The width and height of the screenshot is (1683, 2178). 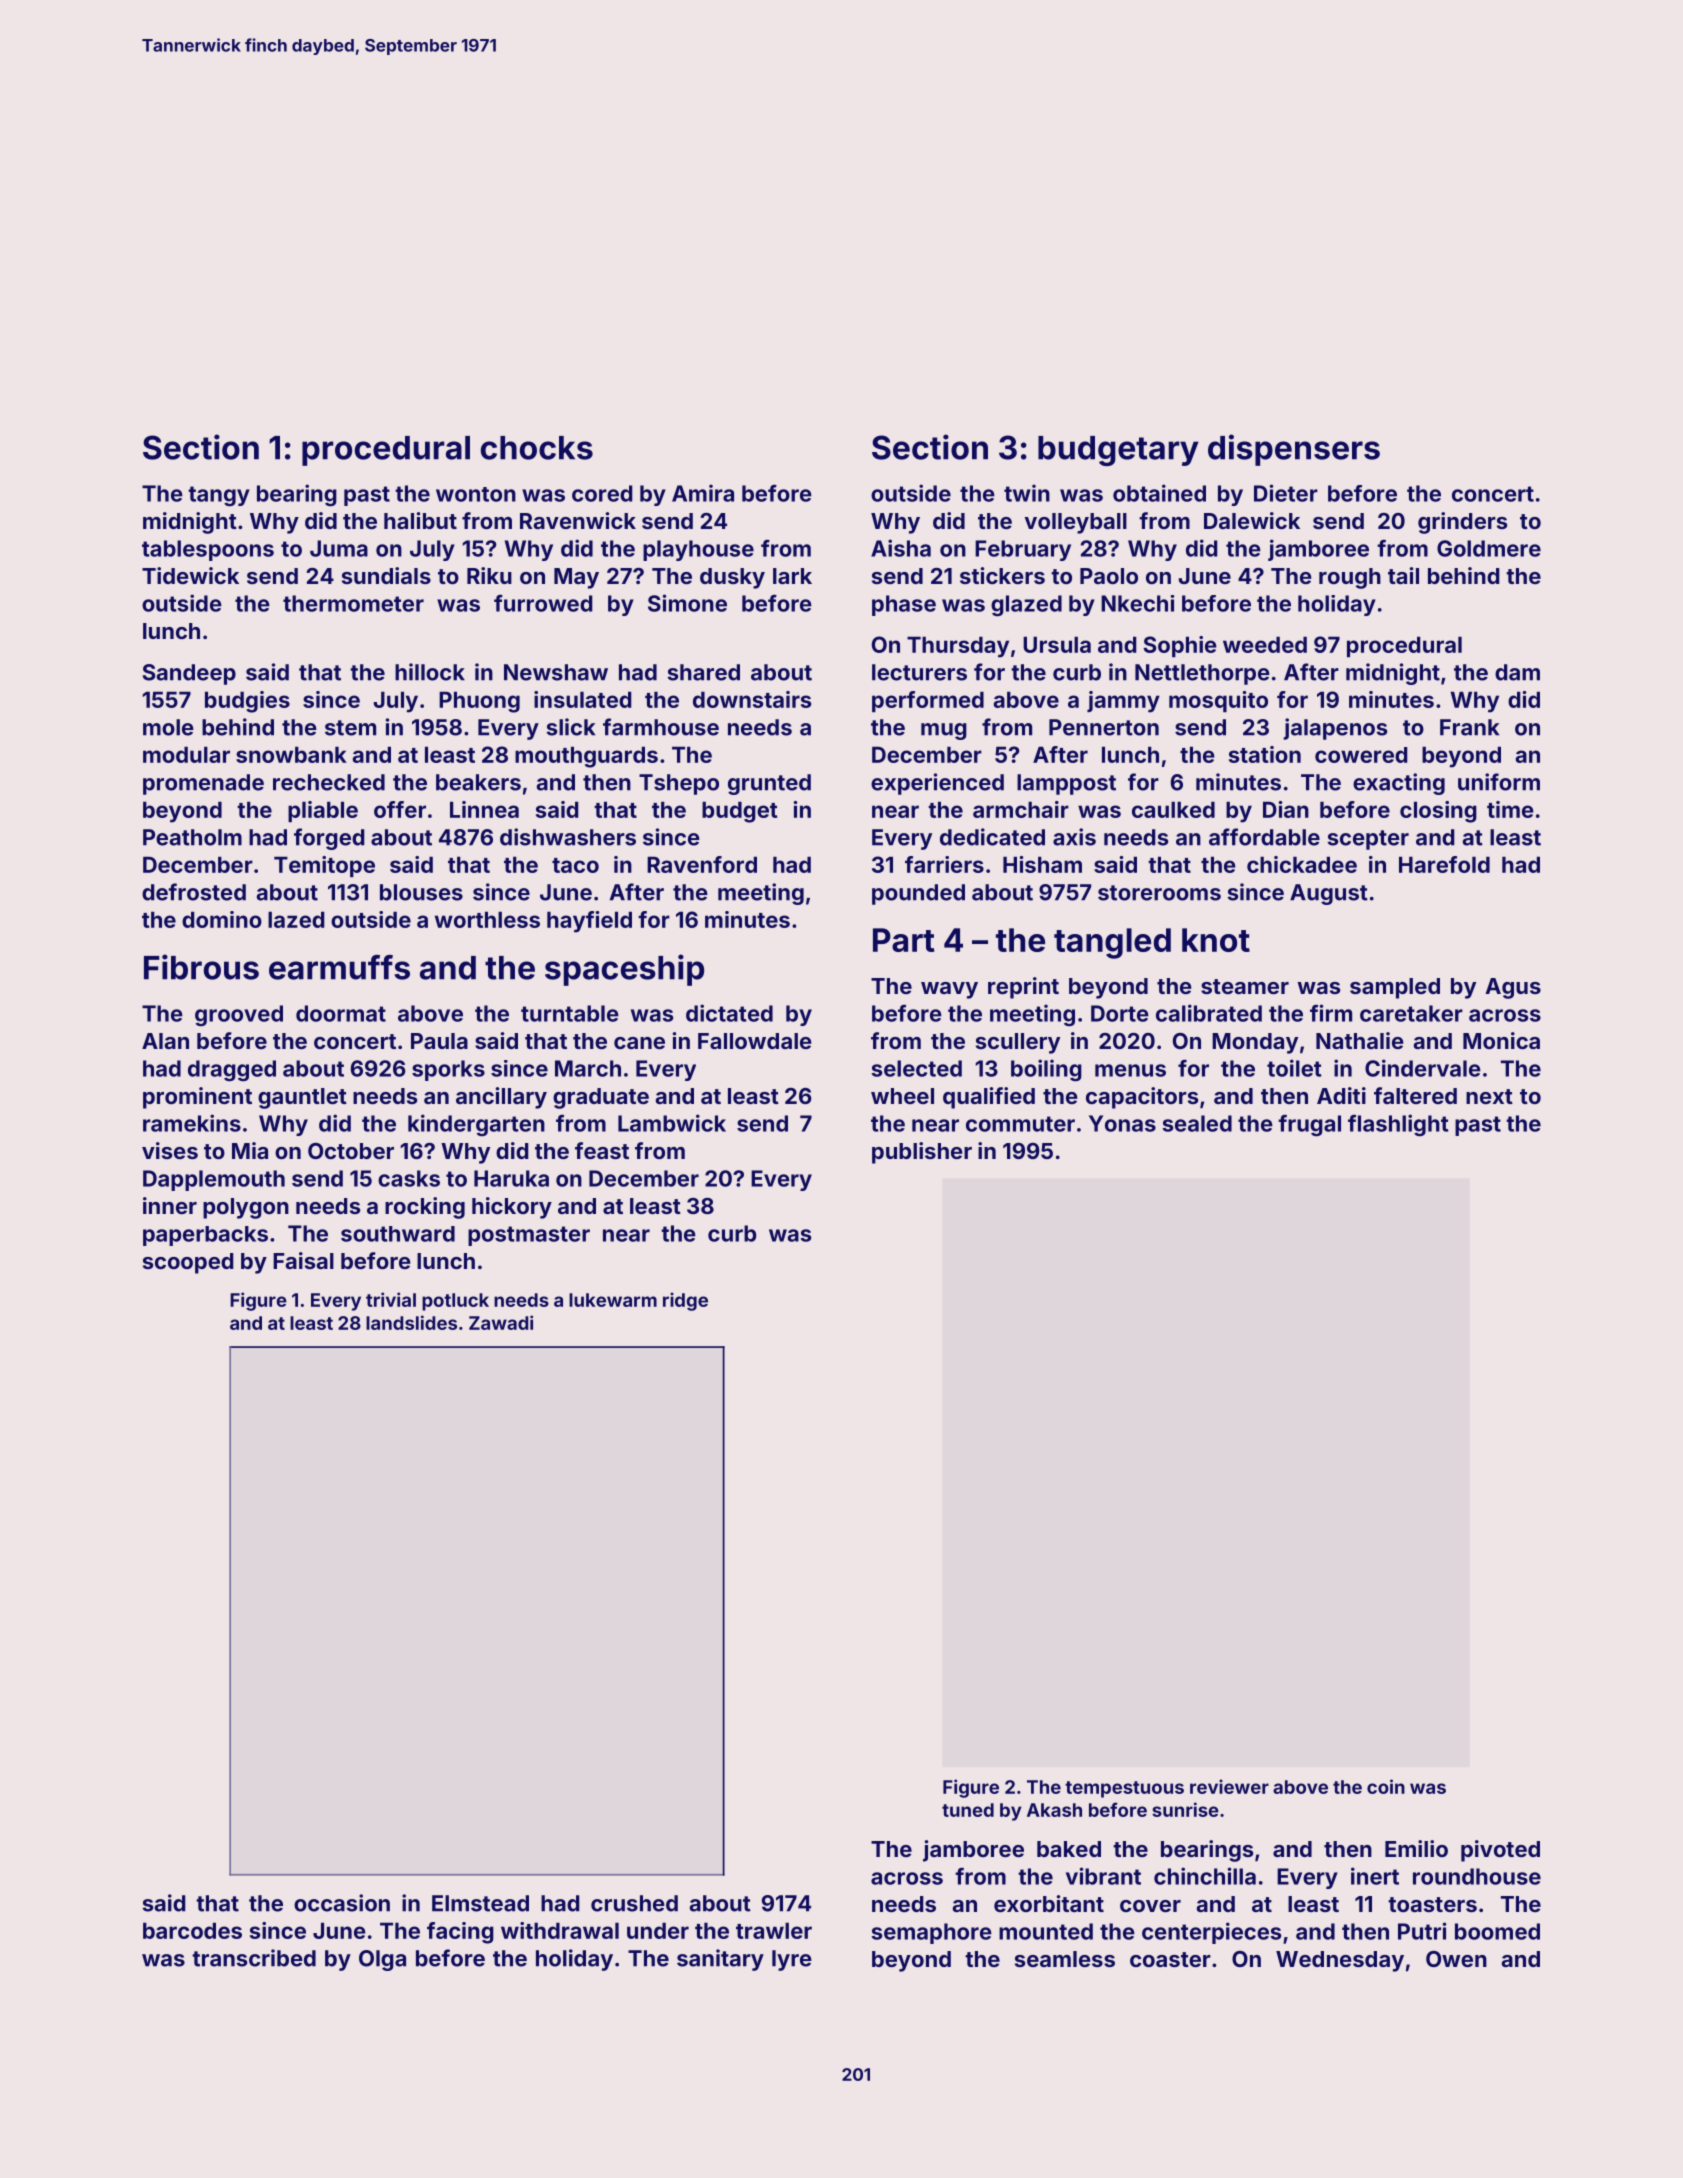 What do you see at coordinates (478, 782) in the screenshot?
I see `beakers` at bounding box center [478, 782].
